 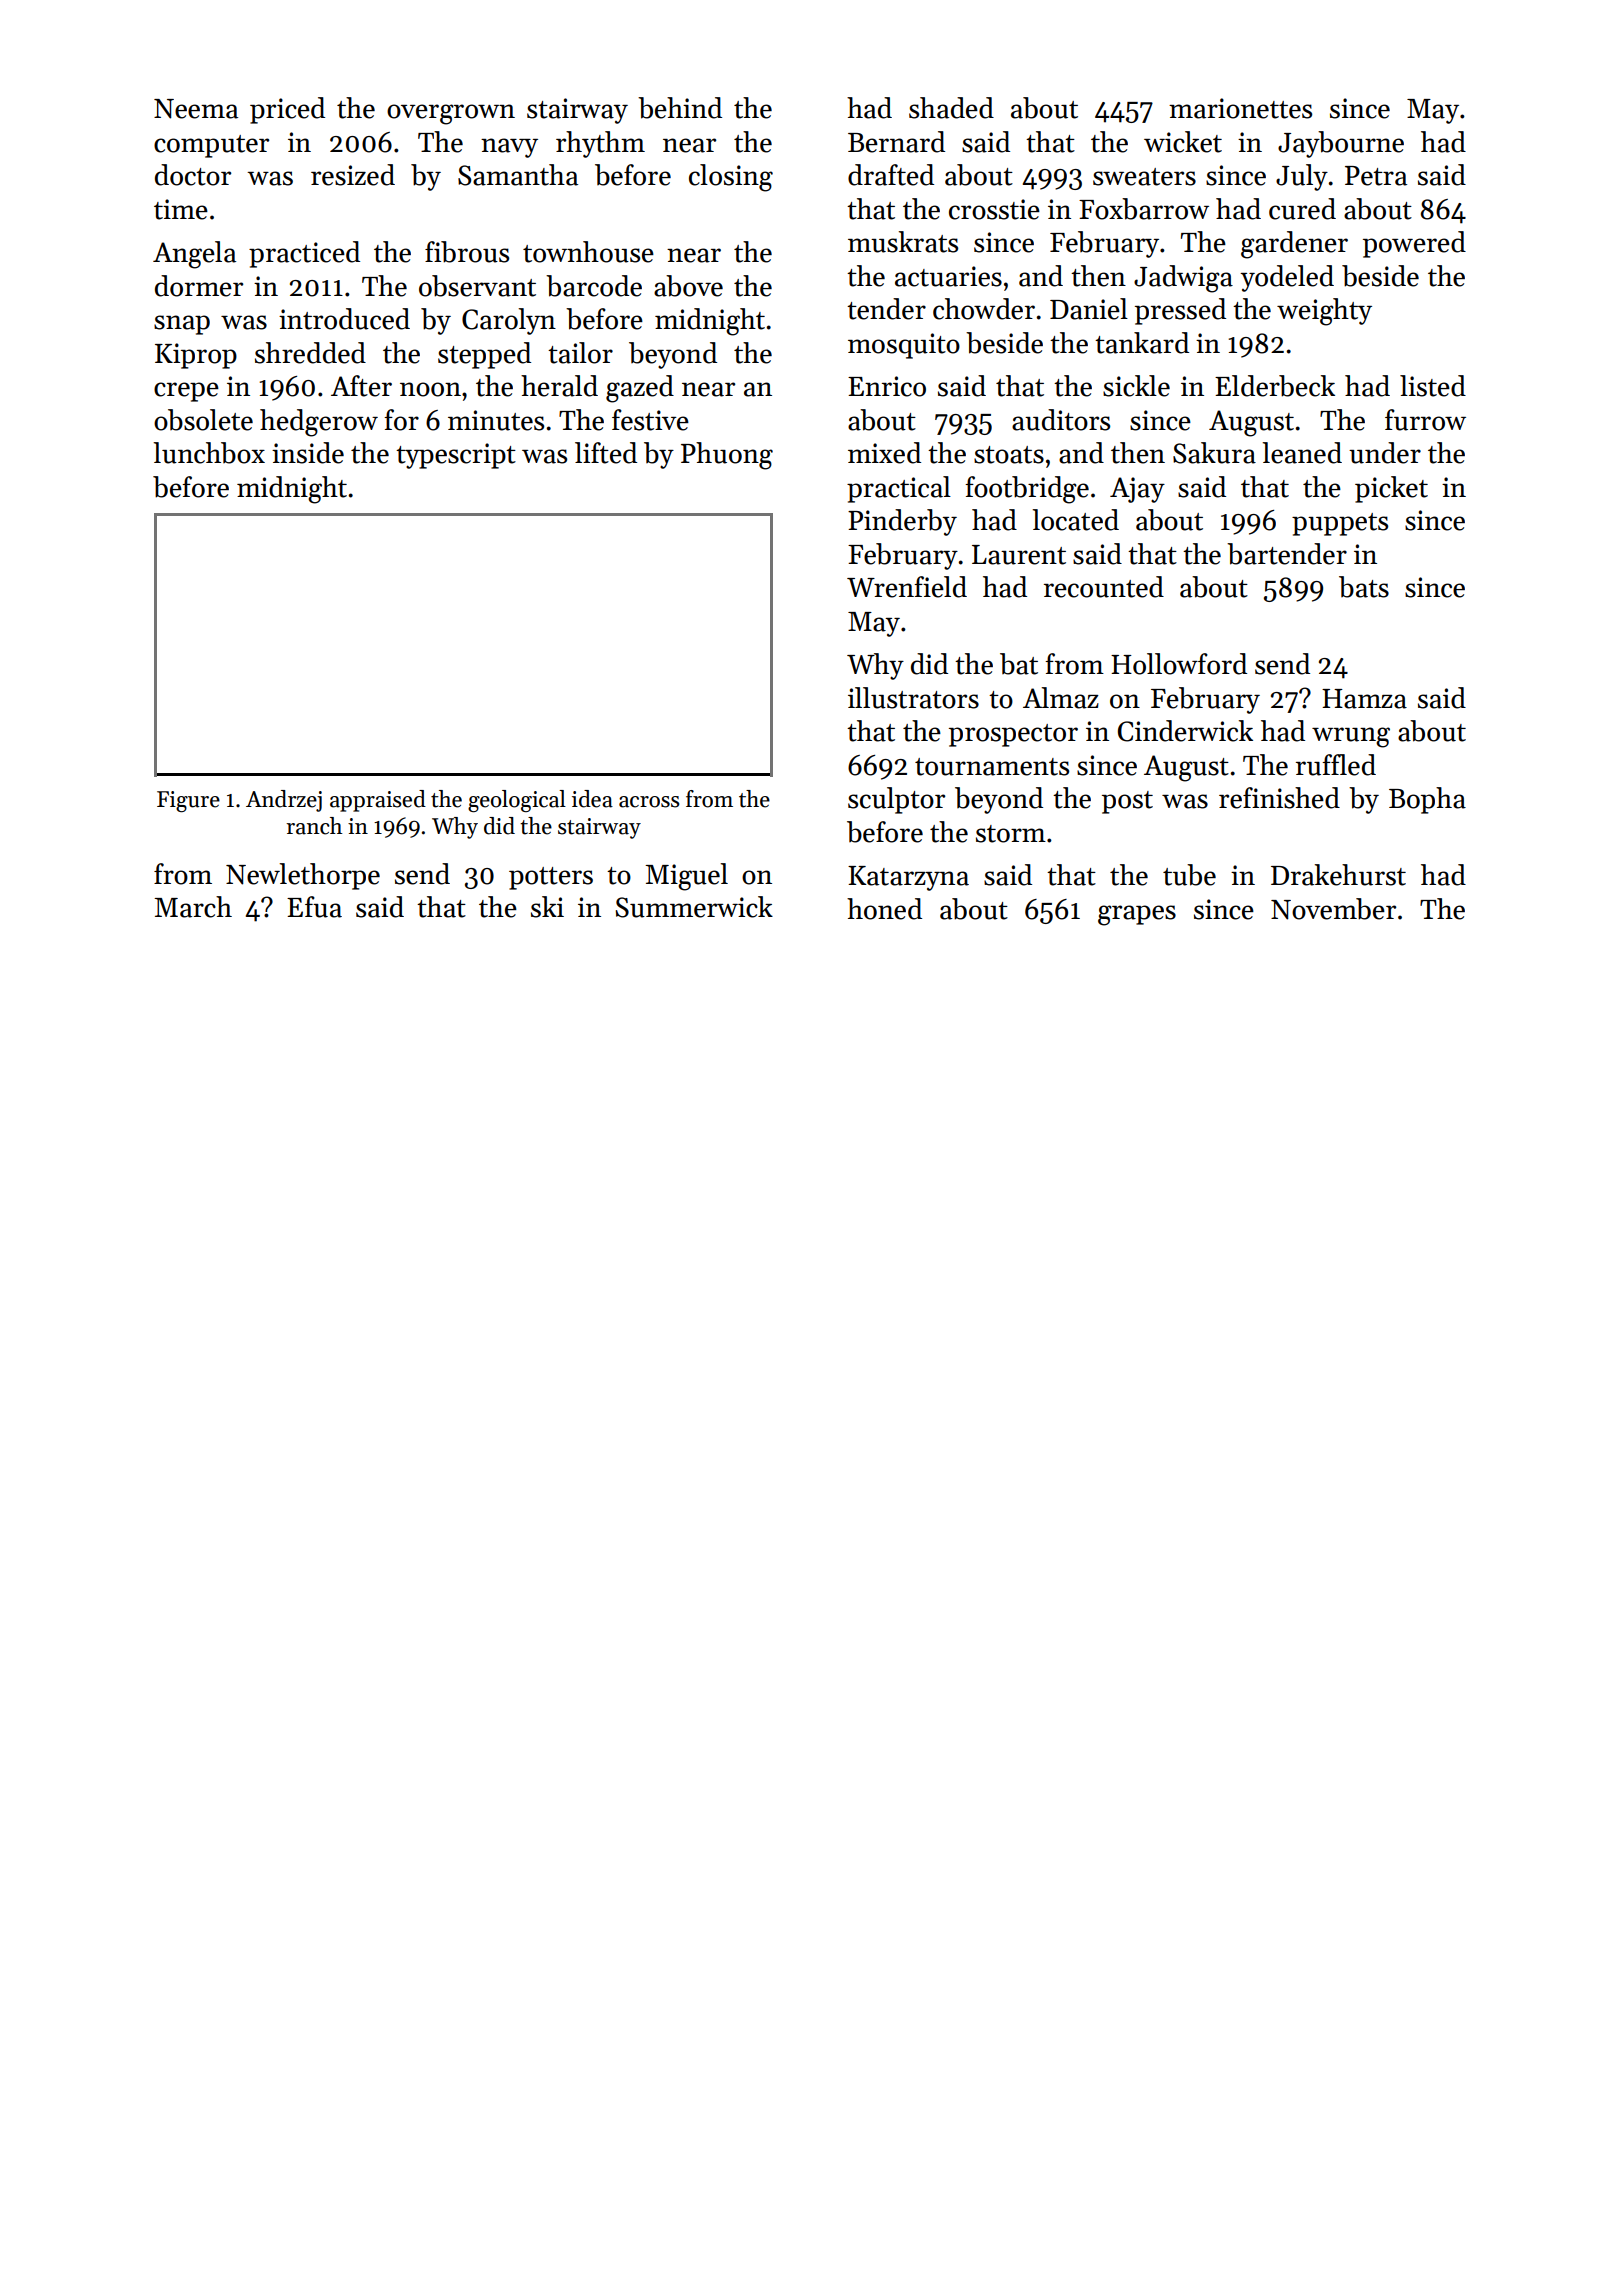 I want to click on Wrenfield, so click(x=907, y=587).
